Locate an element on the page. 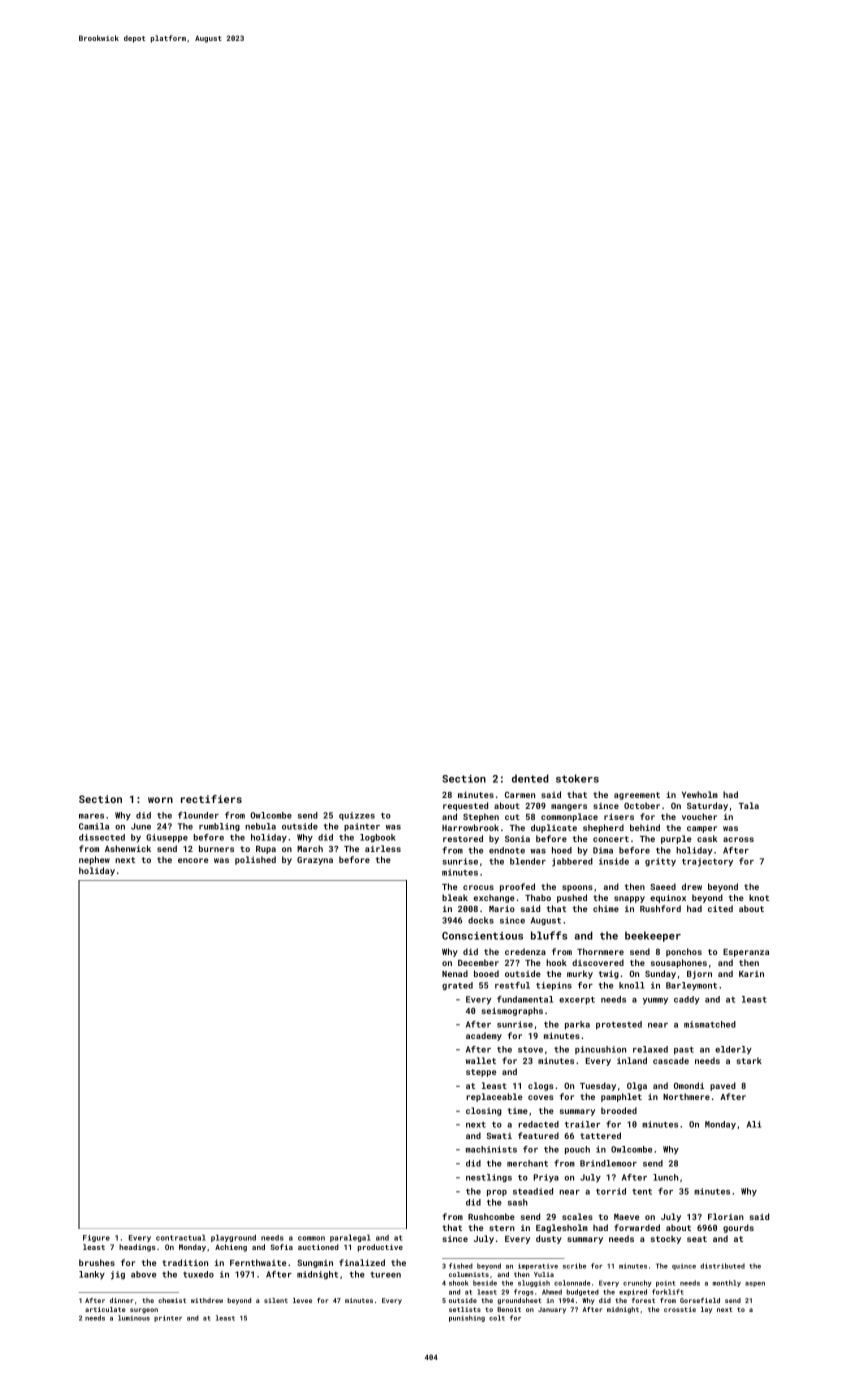  Yewholm is located at coordinates (700, 794).
